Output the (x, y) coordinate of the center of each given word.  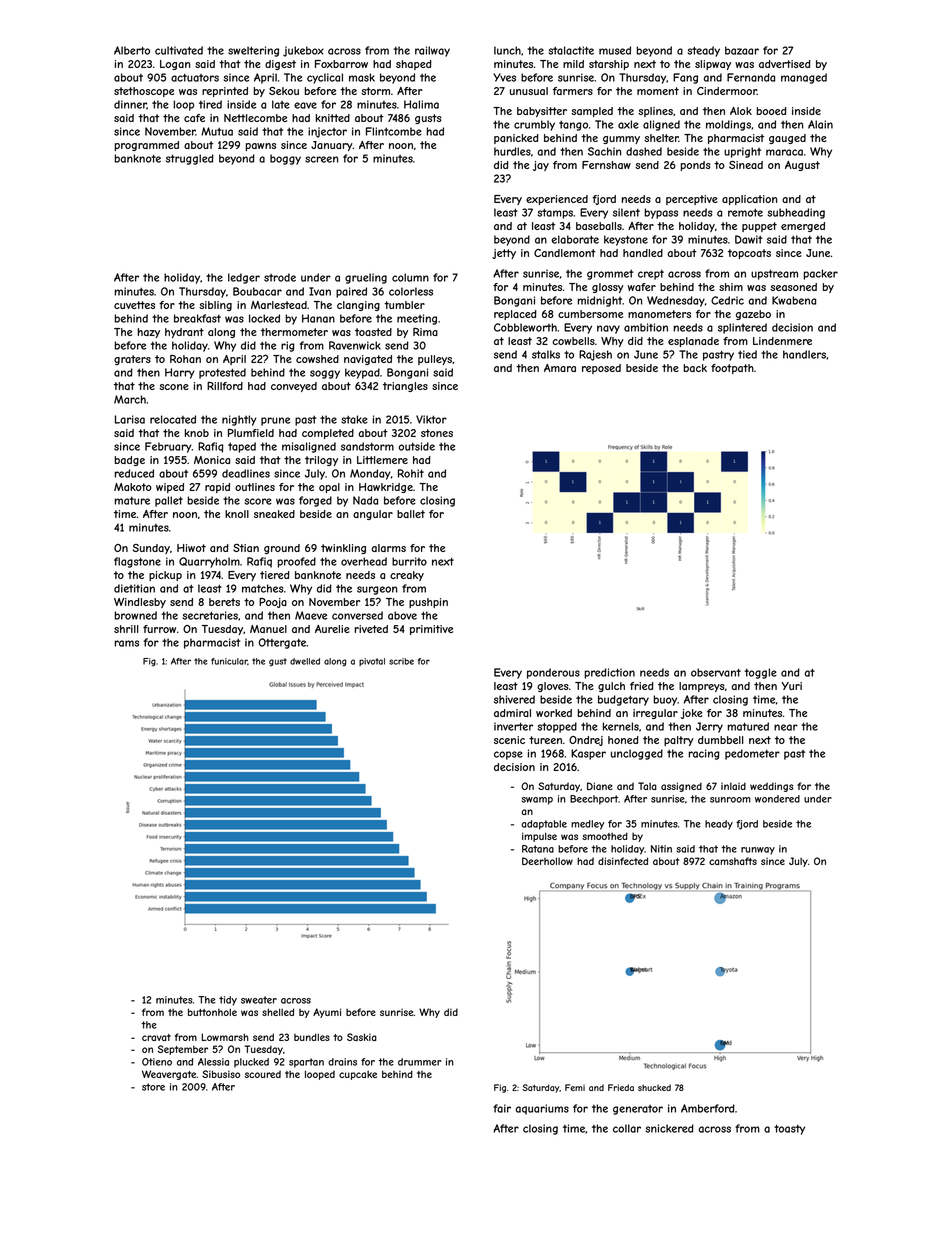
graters (132, 360)
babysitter (542, 112)
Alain (820, 124)
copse (508, 755)
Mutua (217, 131)
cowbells (573, 341)
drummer (420, 1062)
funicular (229, 661)
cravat (156, 1037)
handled (643, 253)
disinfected (623, 861)
